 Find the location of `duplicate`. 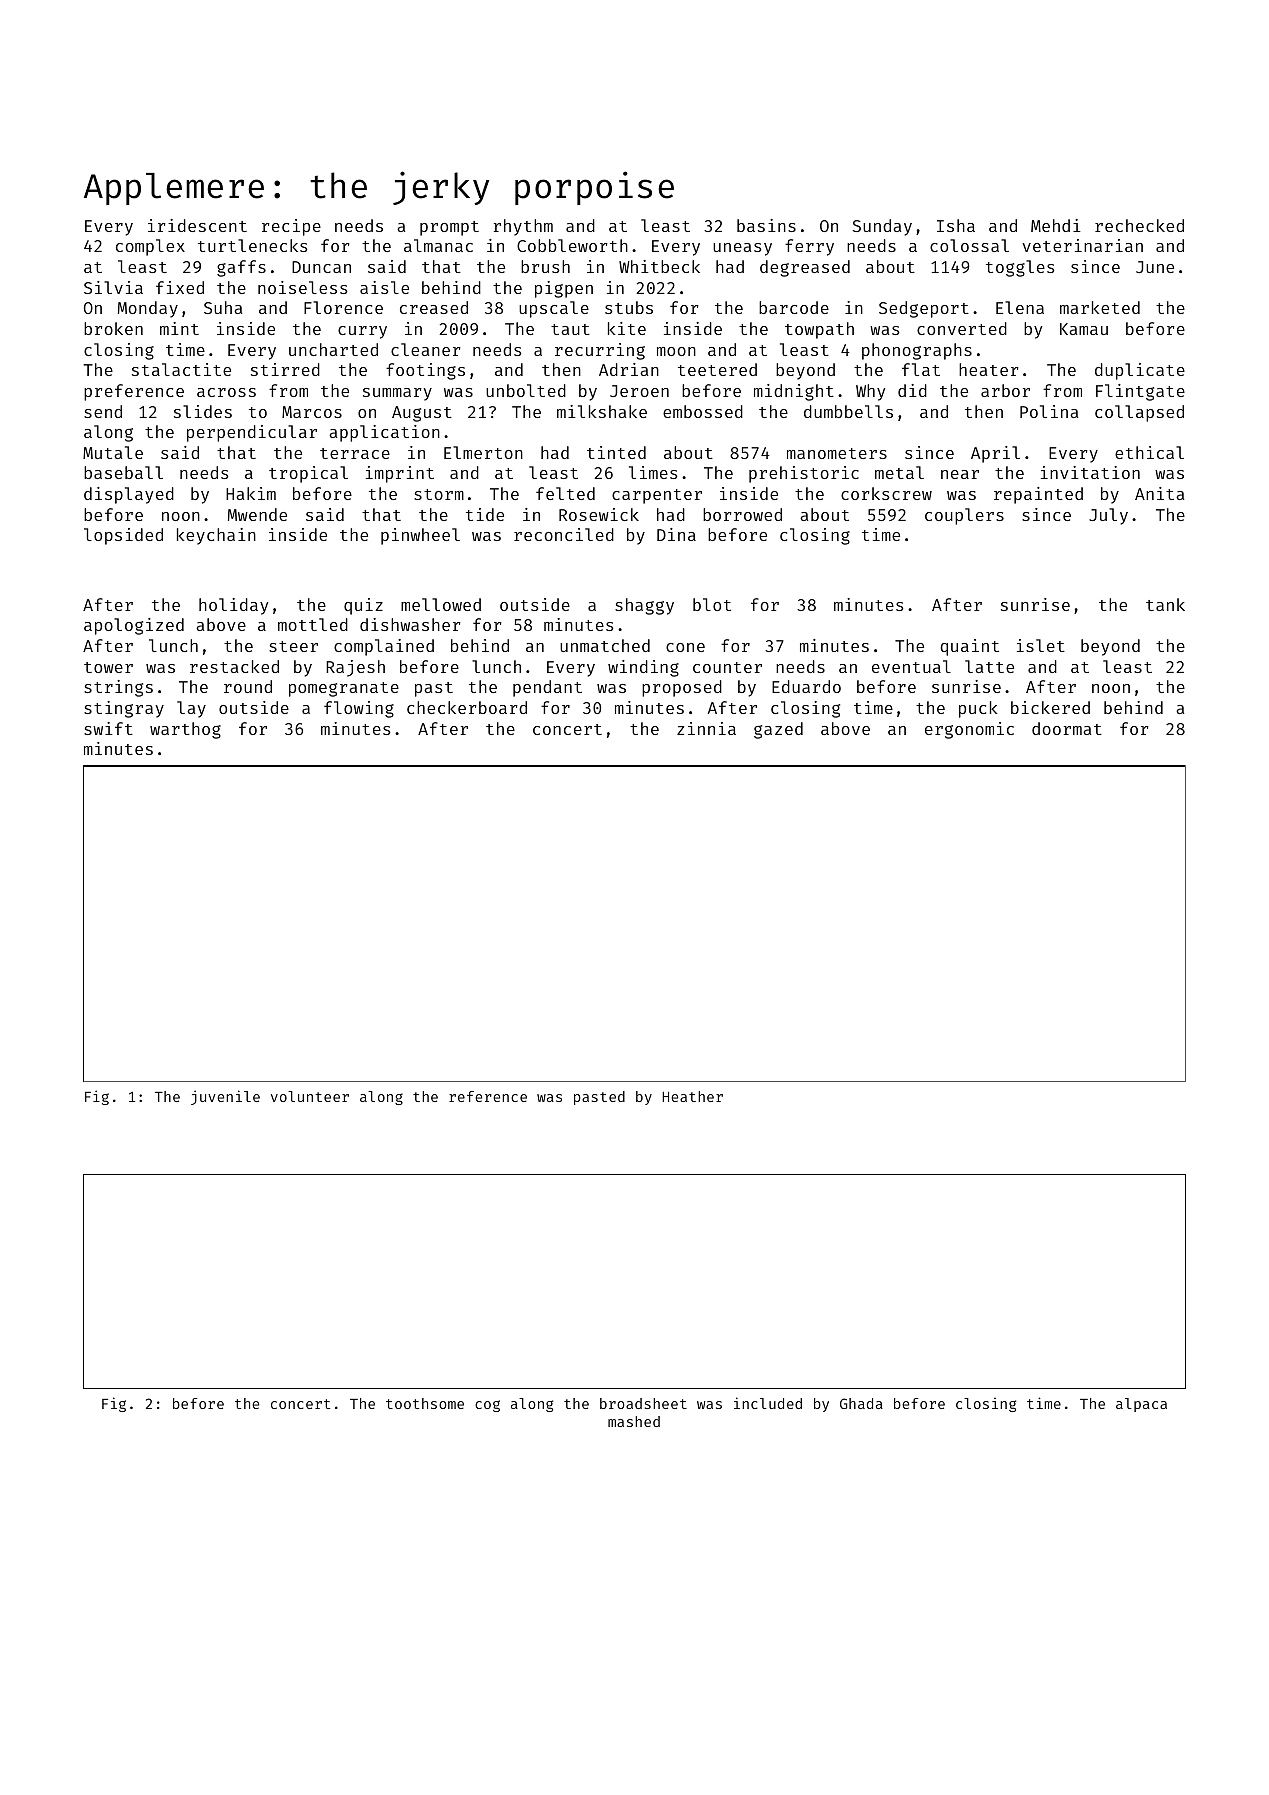

duplicate is located at coordinates (1140, 371).
